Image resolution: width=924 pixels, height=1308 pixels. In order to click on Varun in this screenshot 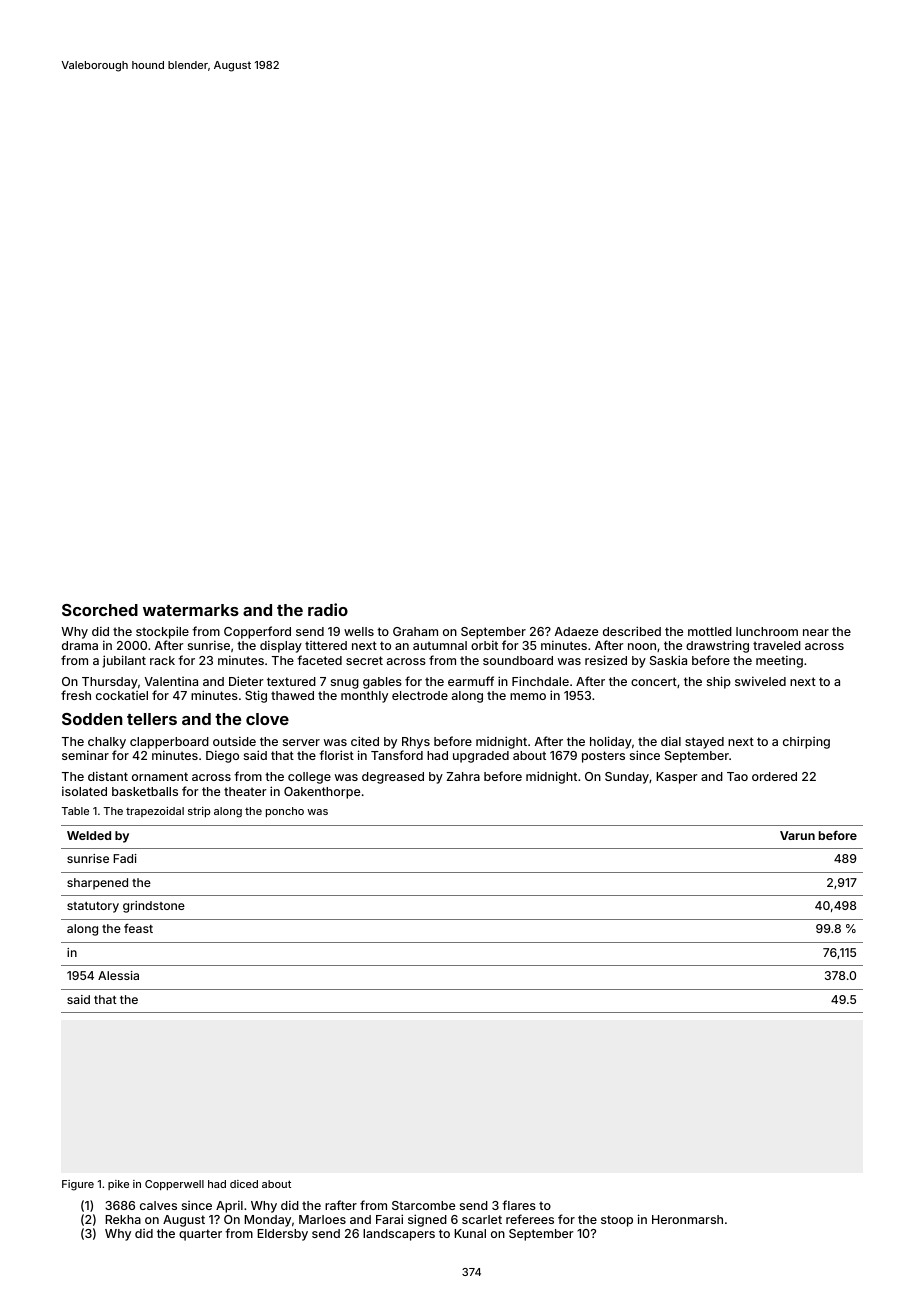, I will do `click(797, 835)`.
